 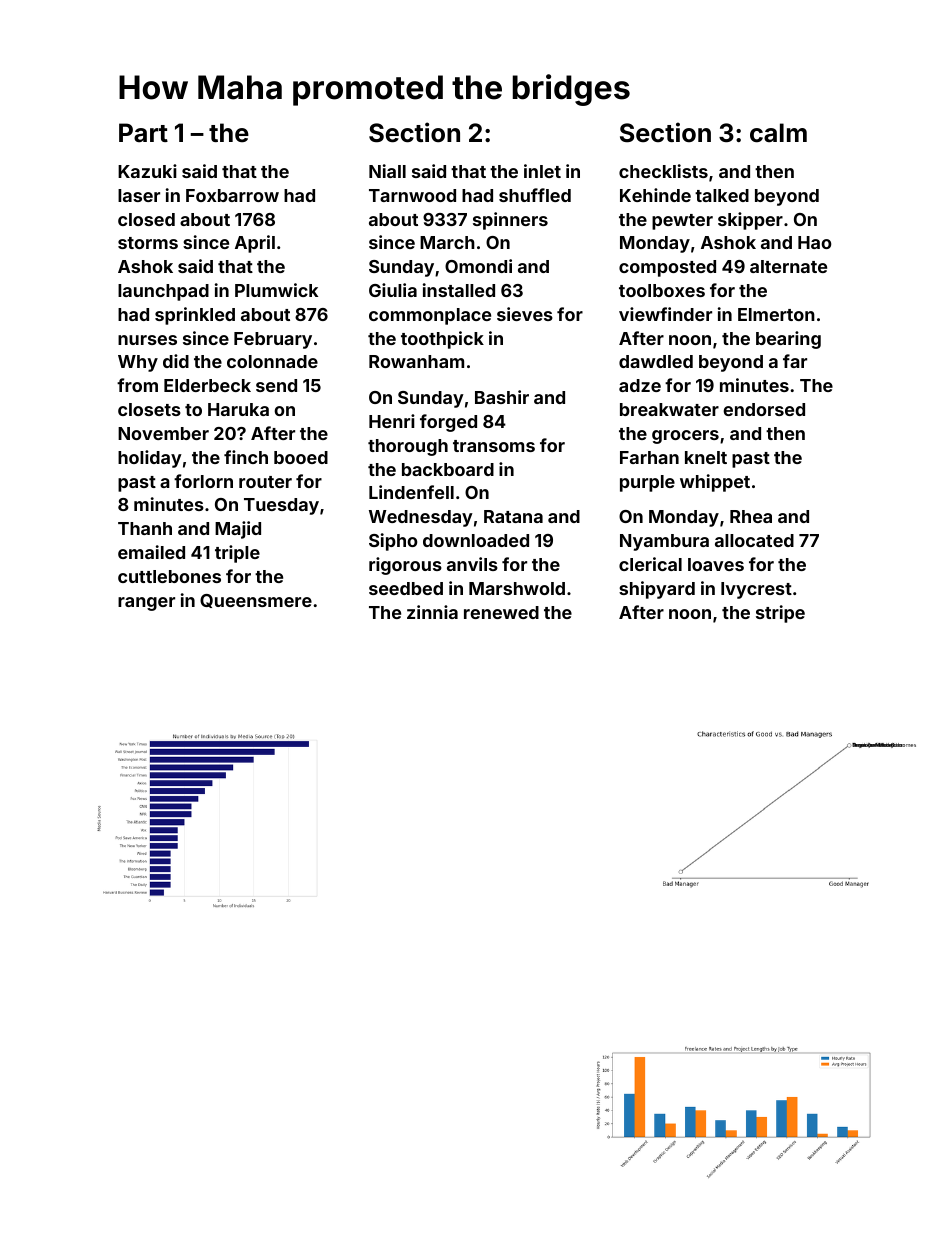 What do you see at coordinates (256, 601) in the document?
I see `Queensmere` at bounding box center [256, 601].
